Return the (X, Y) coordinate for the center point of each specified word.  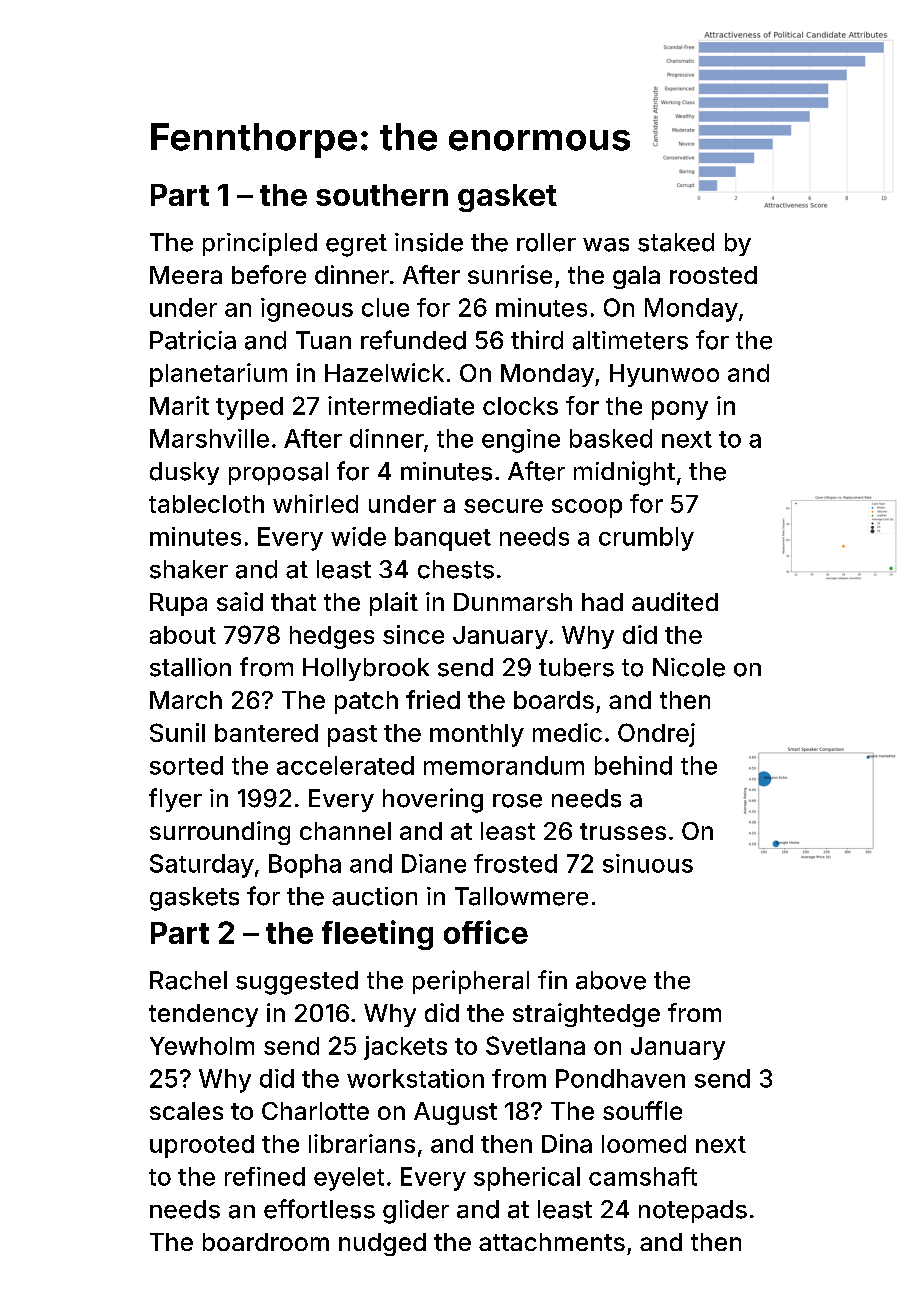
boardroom (266, 1242)
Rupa (178, 604)
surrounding (220, 833)
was (606, 245)
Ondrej (656, 735)
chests (456, 569)
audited (675, 601)
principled (260, 244)
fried (433, 699)
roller (546, 242)
